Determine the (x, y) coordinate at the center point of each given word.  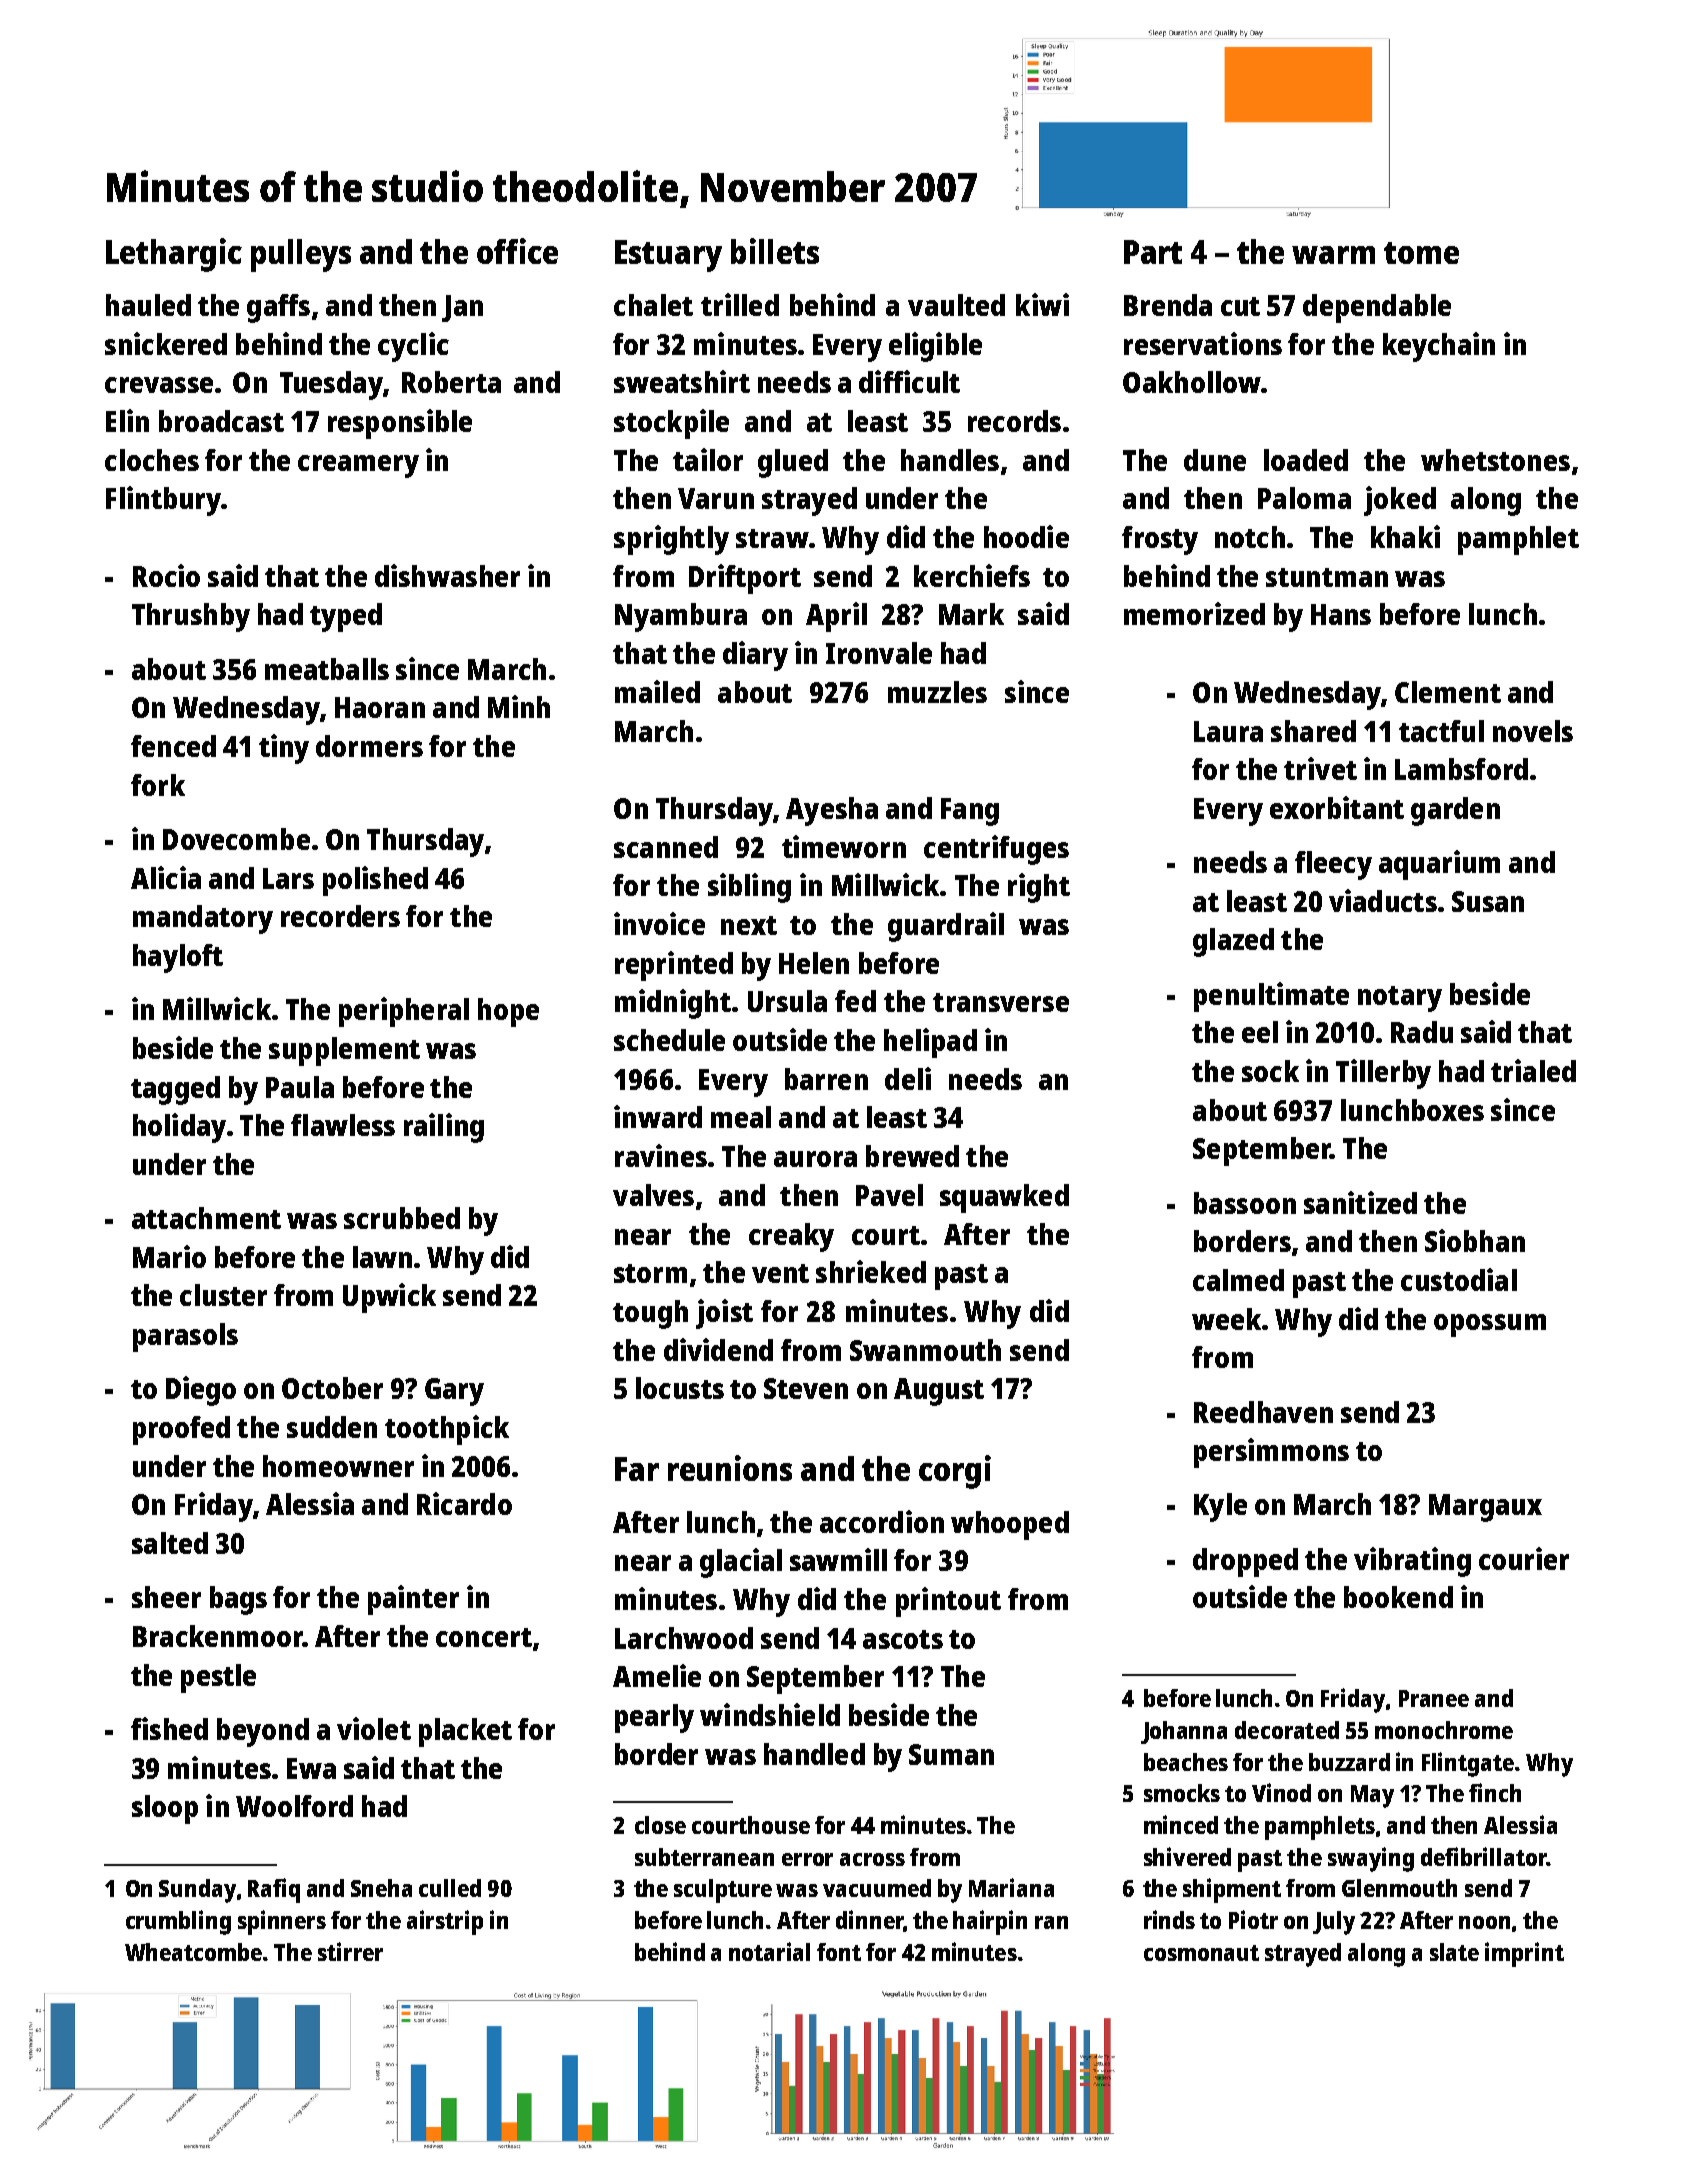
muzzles (937, 692)
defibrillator (1484, 1856)
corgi (955, 1472)
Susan (1488, 901)
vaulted (956, 305)
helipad (930, 1043)
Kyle (1220, 1507)
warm (1333, 255)
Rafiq (274, 1890)
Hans (1341, 614)
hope (508, 1012)
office (517, 251)
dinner (870, 1921)
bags (238, 1600)
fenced (173, 746)
